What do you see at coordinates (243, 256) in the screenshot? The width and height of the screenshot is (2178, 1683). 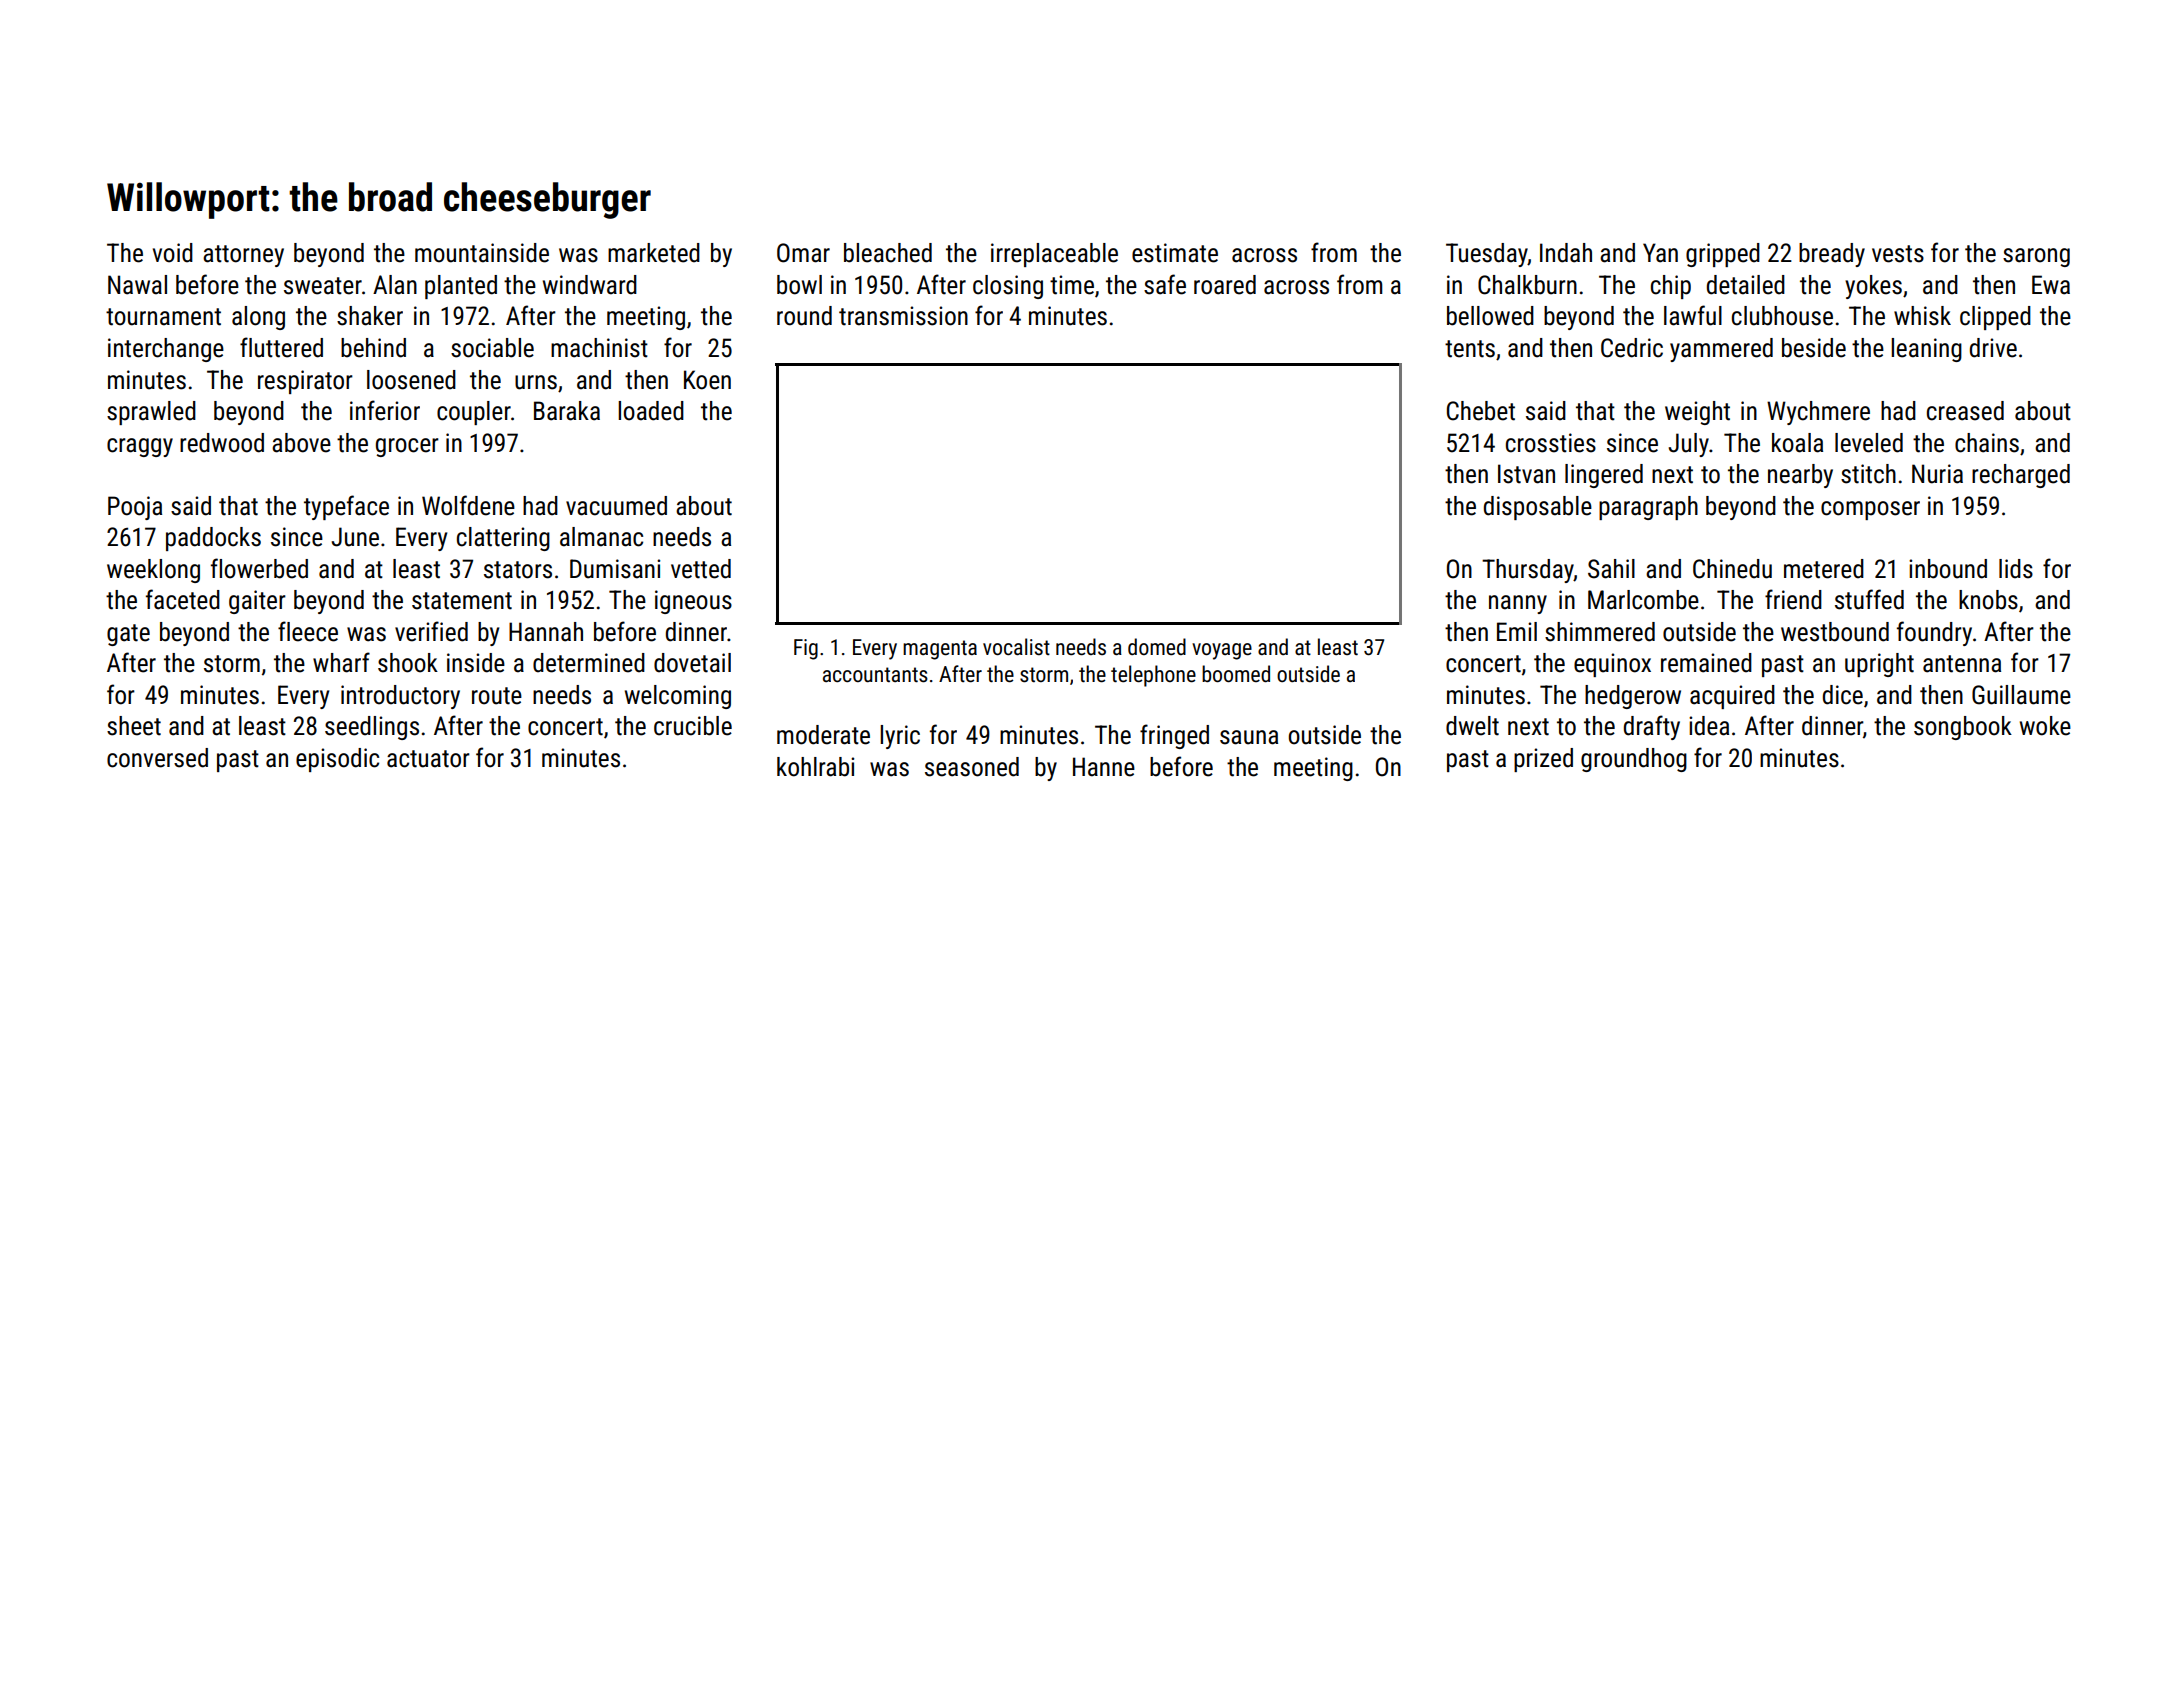 I see `attorney` at bounding box center [243, 256].
